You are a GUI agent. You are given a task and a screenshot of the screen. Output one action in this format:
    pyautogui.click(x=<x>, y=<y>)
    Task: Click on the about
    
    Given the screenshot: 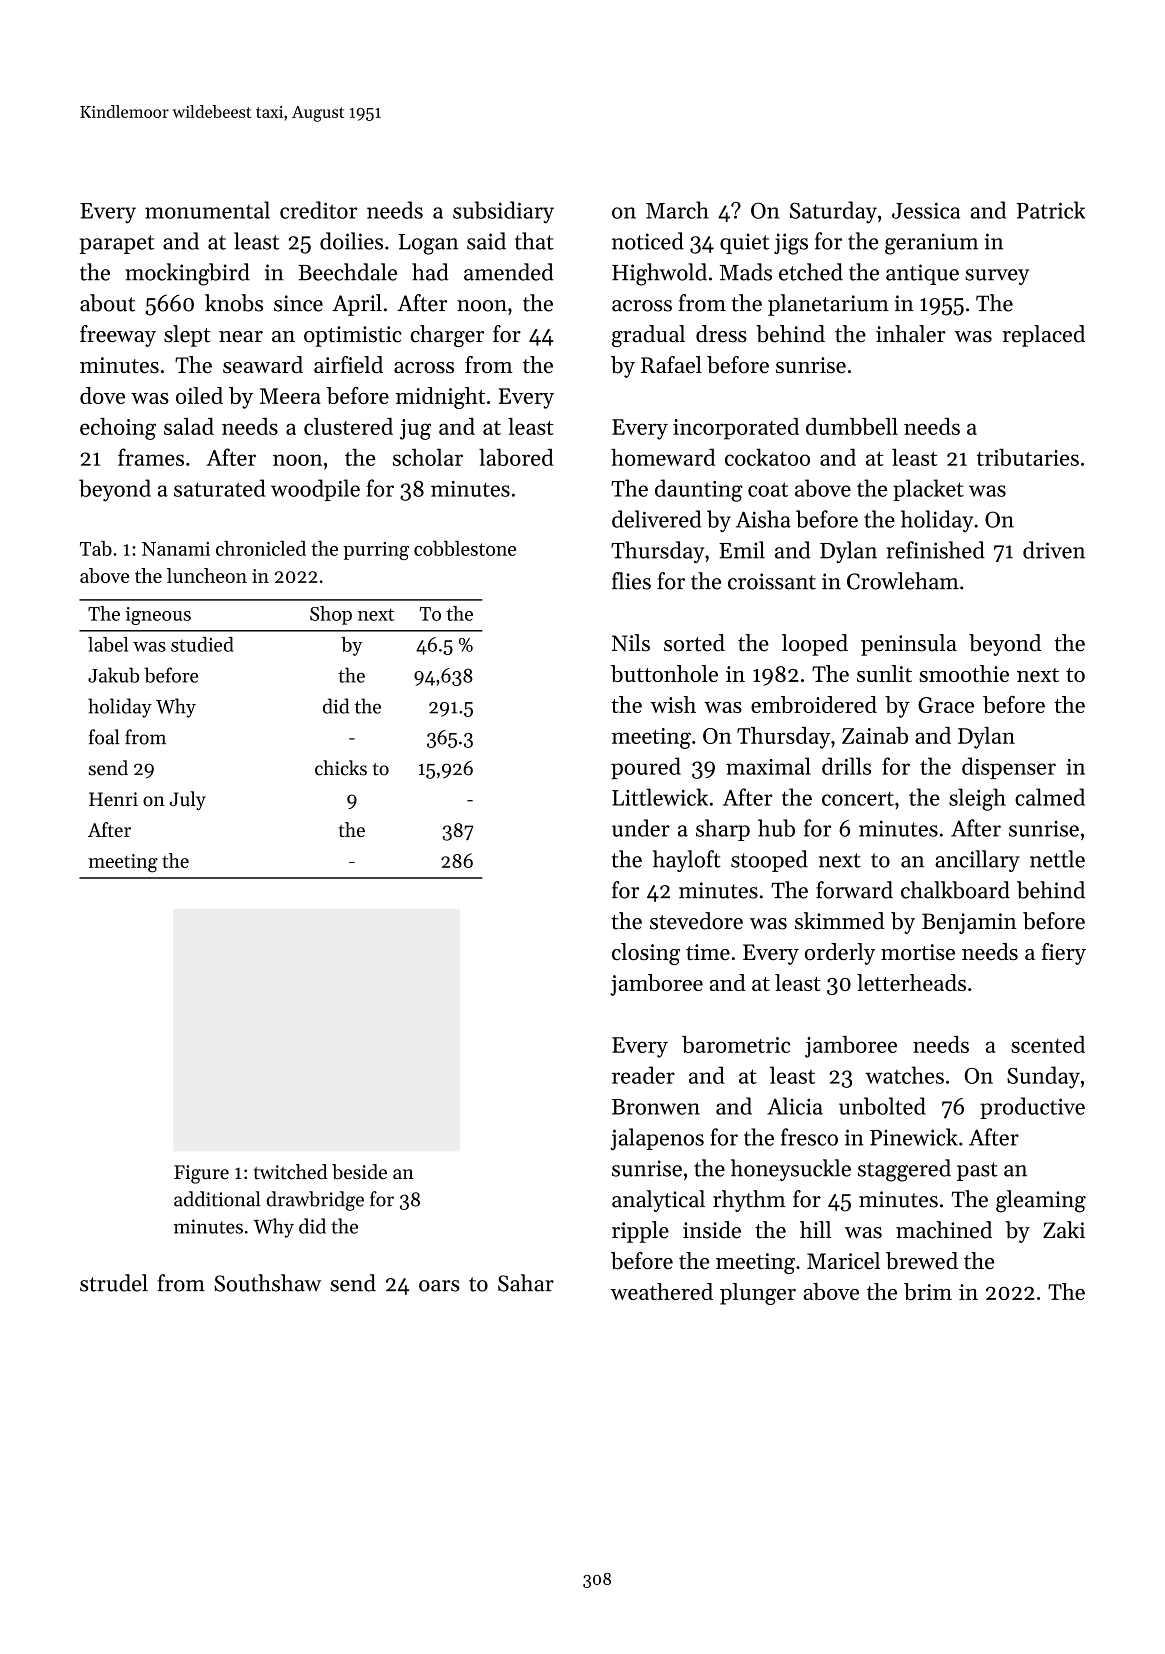 What is the action you would take?
    pyautogui.click(x=107, y=303)
